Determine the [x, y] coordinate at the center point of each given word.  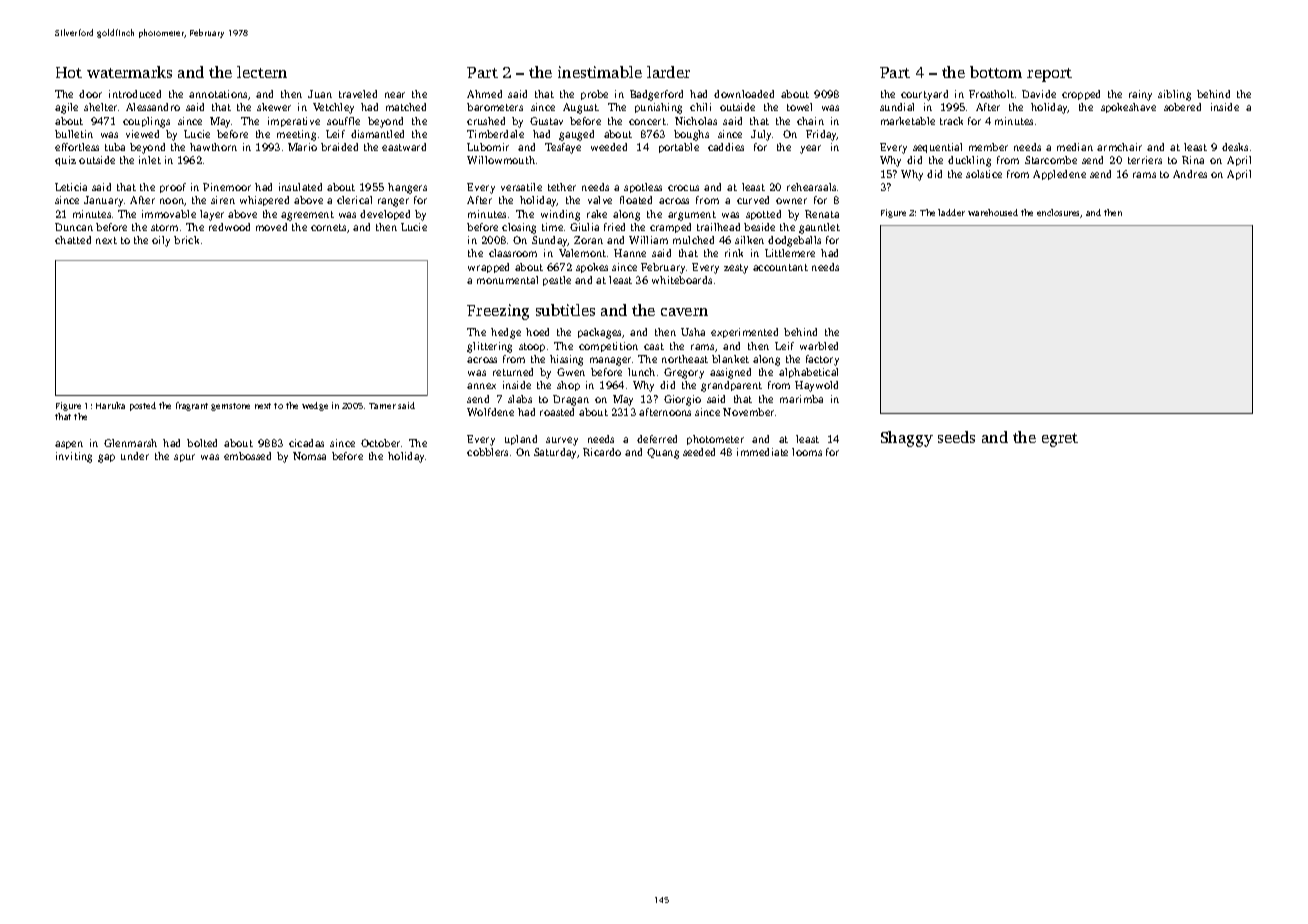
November [748, 412]
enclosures [1059, 213]
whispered [264, 201]
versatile [521, 187]
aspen [69, 445]
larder [668, 72]
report [1049, 75]
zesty [736, 269]
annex [481, 386]
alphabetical [808, 373]
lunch [641, 372]
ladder [951, 212]
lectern [262, 72]
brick [186, 240]
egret [1060, 440]
